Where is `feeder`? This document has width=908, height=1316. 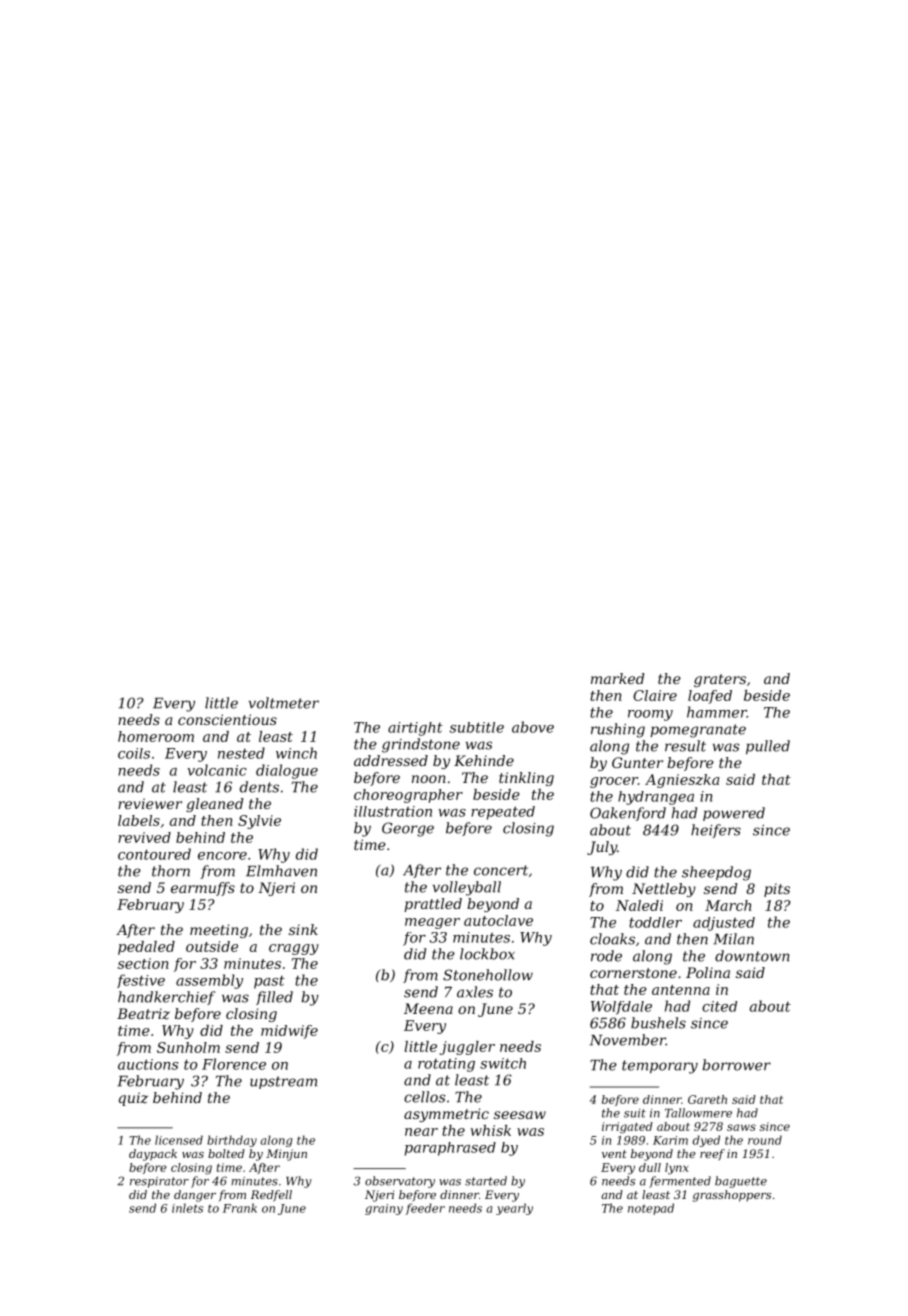
feeder is located at coordinates (425, 1209).
